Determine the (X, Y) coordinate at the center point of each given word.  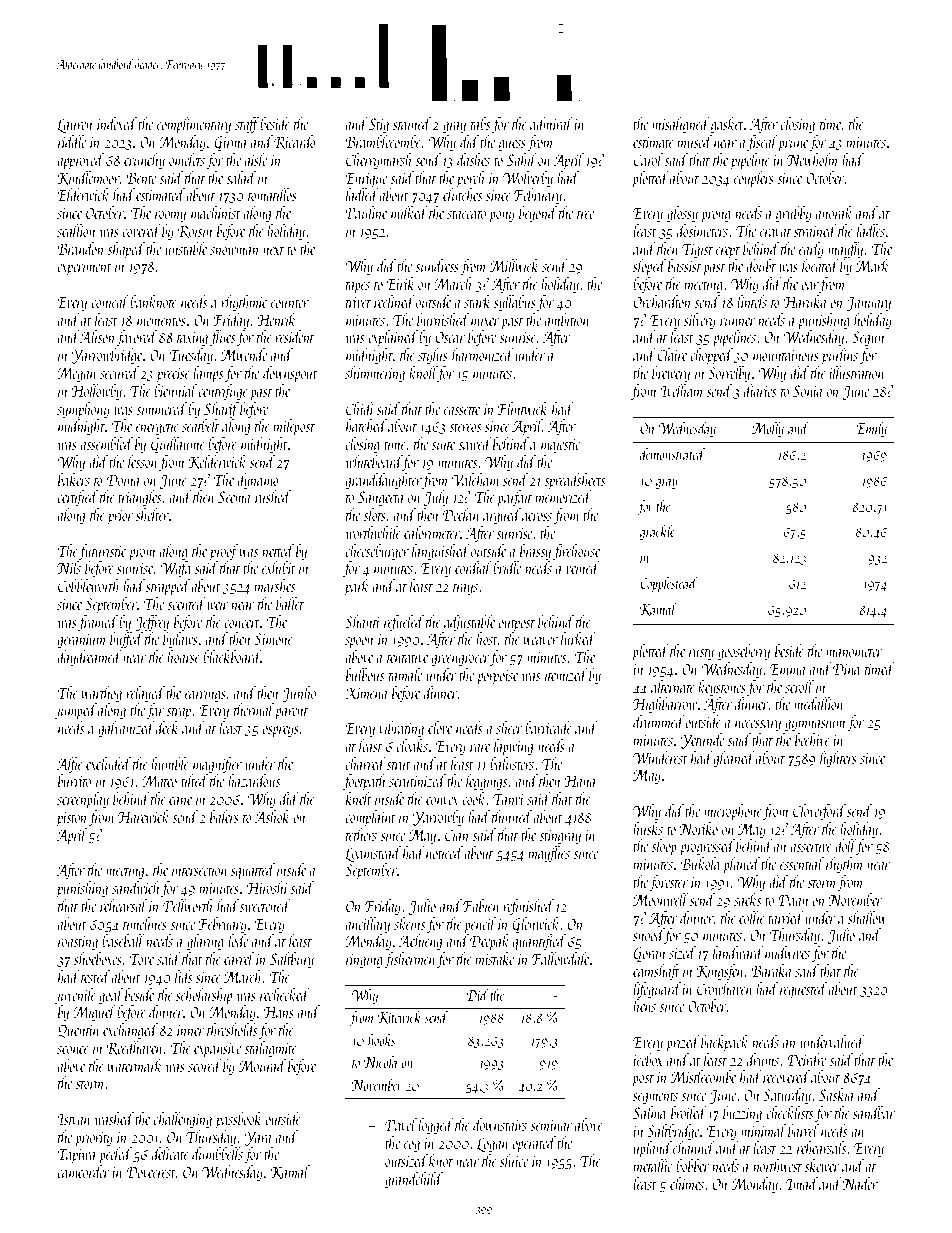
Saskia (836, 1094)
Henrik (276, 319)
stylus (433, 356)
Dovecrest (151, 1172)
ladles (871, 230)
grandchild (414, 1180)
